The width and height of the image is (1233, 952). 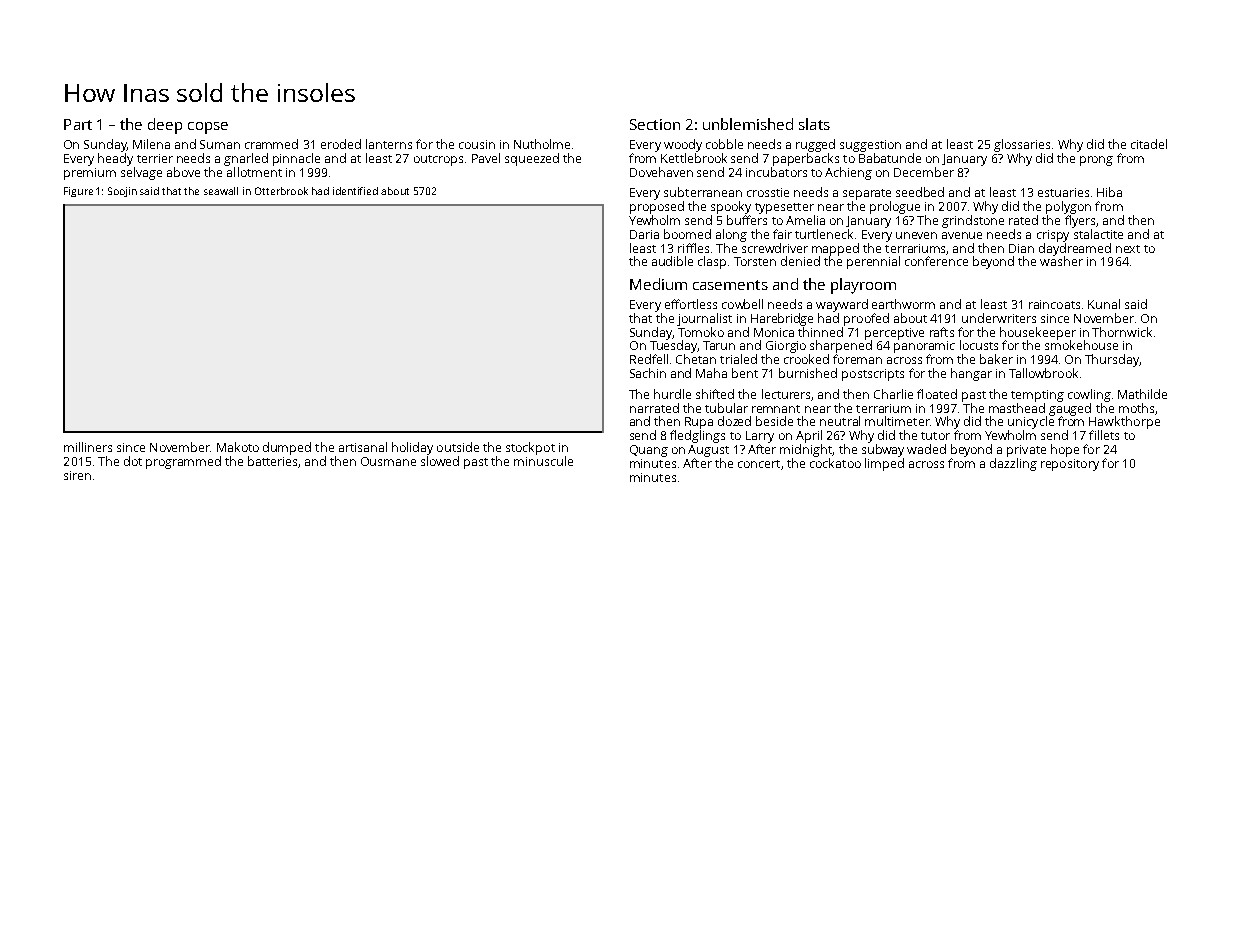 I want to click on Figure, so click(x=78, y=192).
